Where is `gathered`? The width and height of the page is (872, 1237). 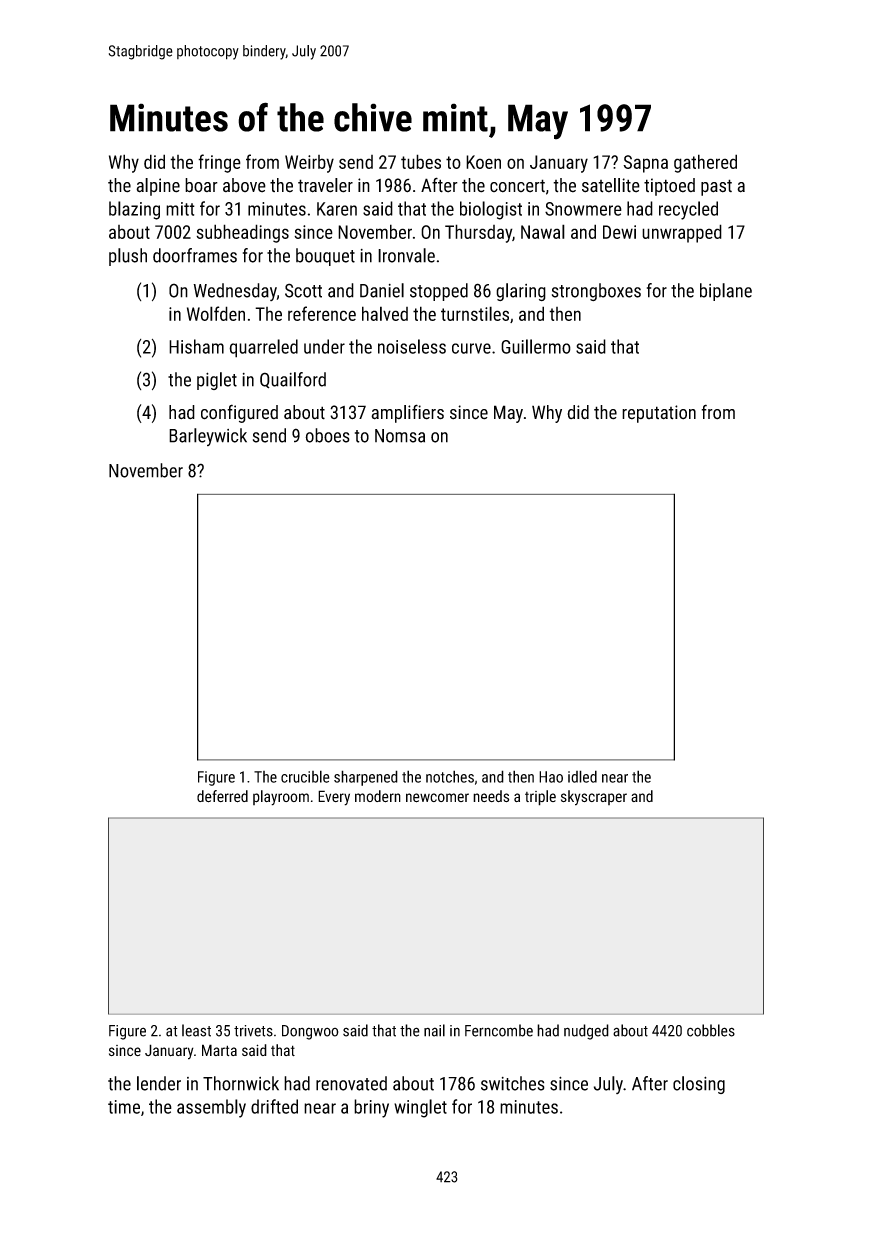
gathered is located at coordinates (705, 163).
